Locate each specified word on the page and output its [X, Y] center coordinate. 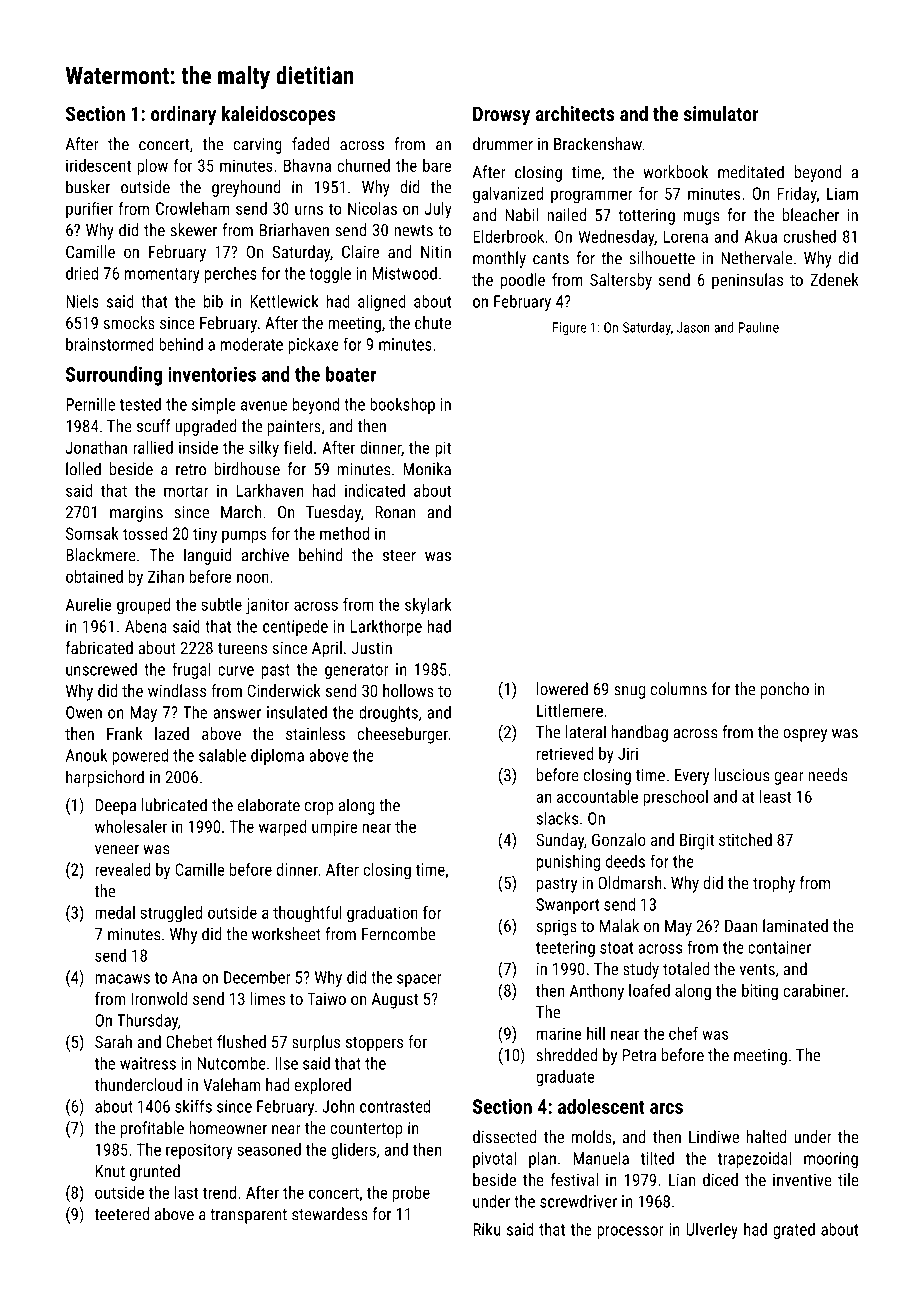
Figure [570, 329]
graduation [382, 914]
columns [679, 689]
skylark [428, 606]
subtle [221, 604]
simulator [721, 113]
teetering [565, 949]
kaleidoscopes [279, 115]
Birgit [697, 841]
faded [310, 144]
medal [115, 912]
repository [199, 1151]
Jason [693, 327]
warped [283, 828]
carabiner [814, 990]
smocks [128, 322]
